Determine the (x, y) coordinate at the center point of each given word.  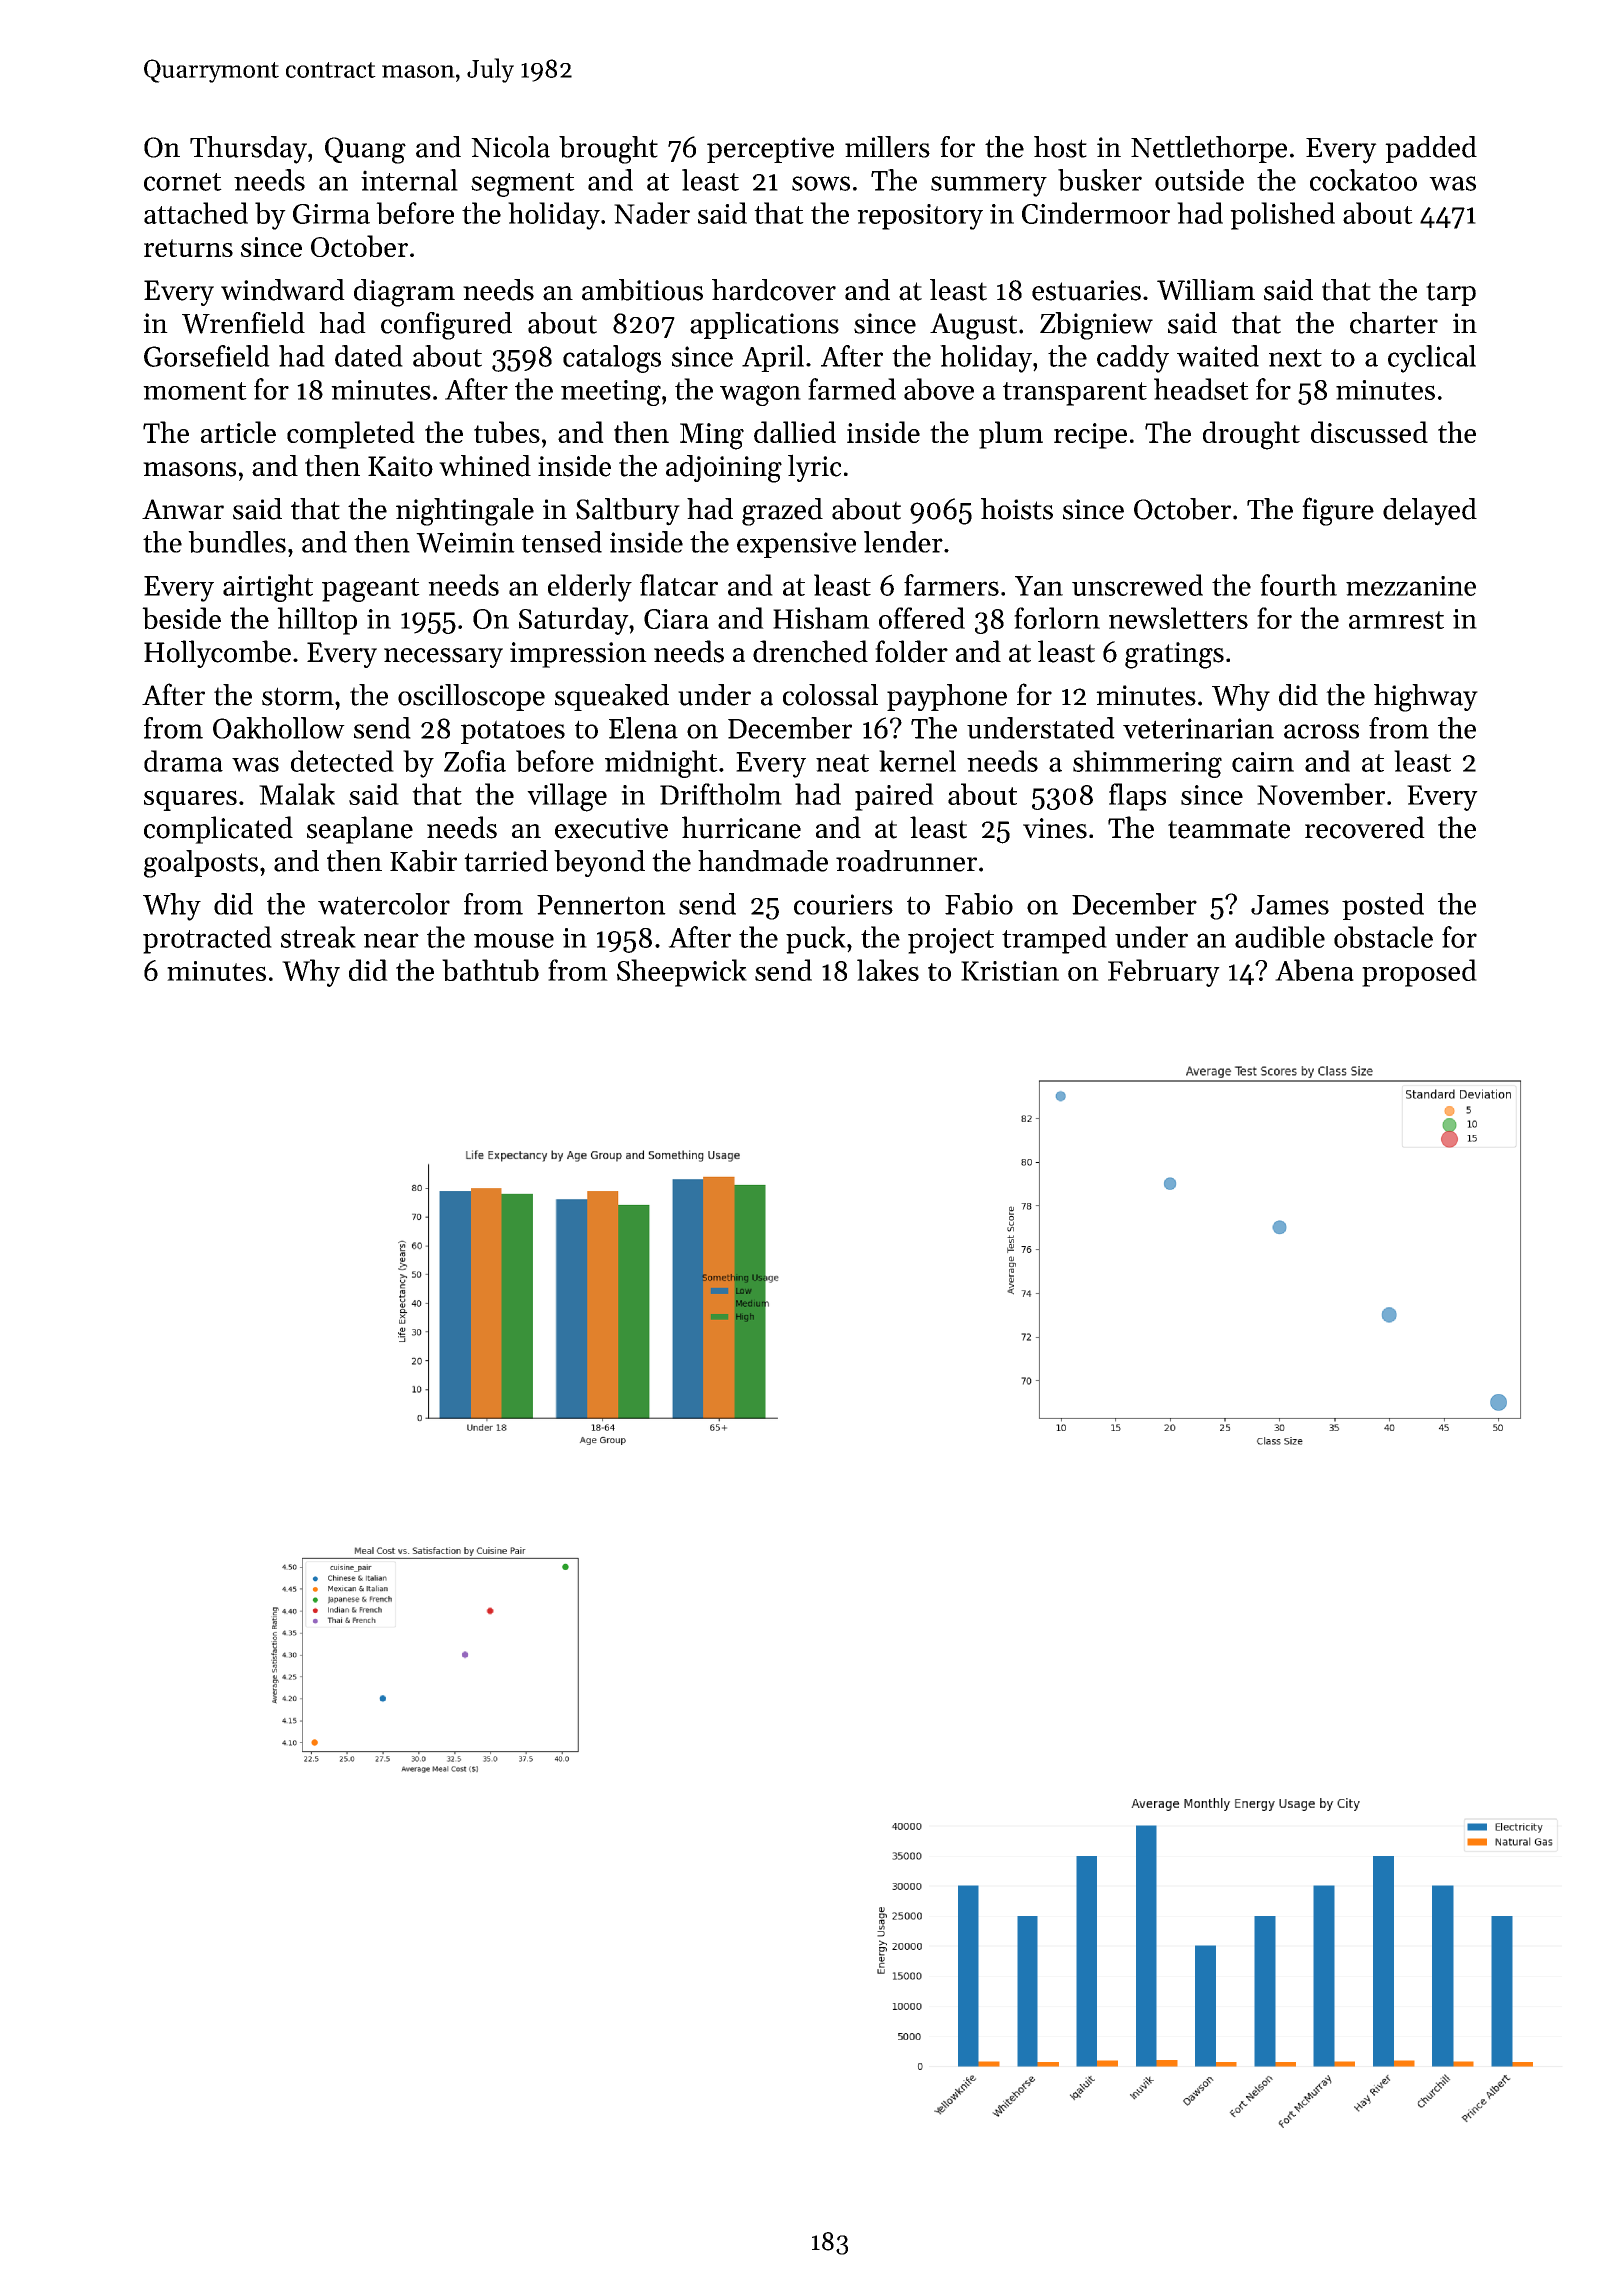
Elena (643, 728)
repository (920, 217)
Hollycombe (217, 654)
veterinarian (1198, 728)
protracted (207, 940)
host (1060, 147)
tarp (1451, 294)
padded (1431, 149)
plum (1011, 435)
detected (342, 761)
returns (188, 248)
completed (351, 435)
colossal (830, 695)
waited (1218, 356)
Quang (365, 150)
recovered (1365, 827)
